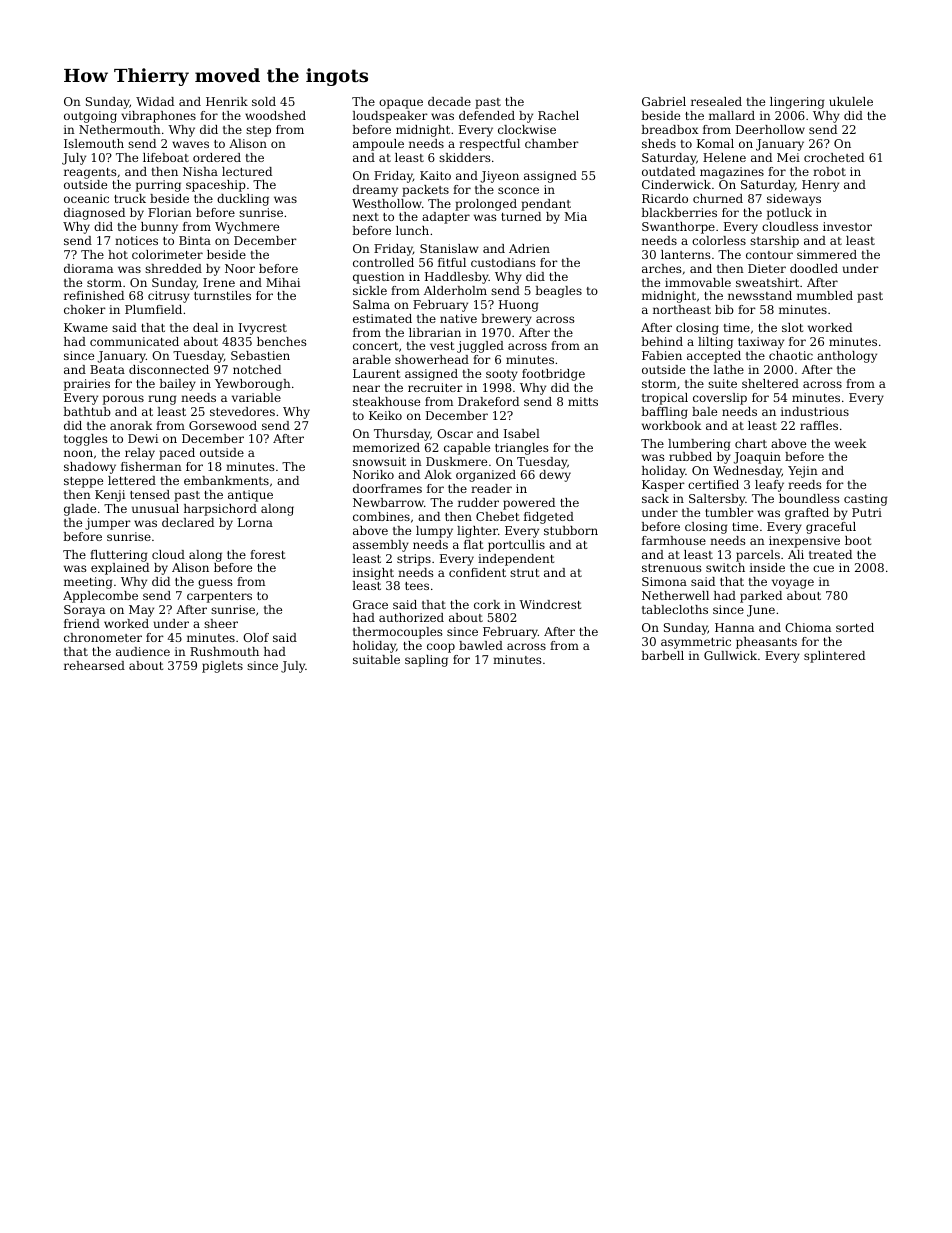  I want to click on glade, so click(80, 510).
